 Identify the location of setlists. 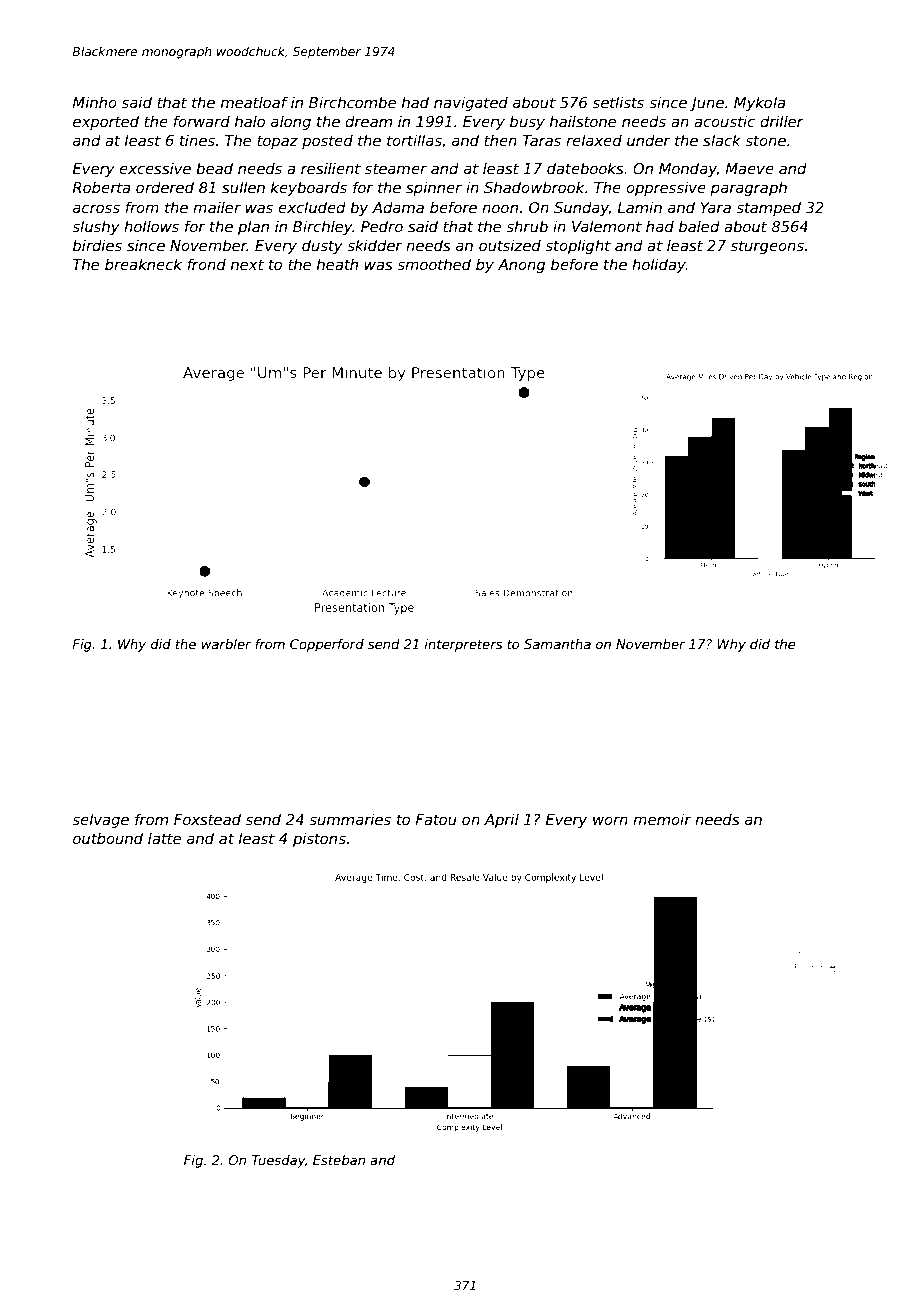
(618, 102).
